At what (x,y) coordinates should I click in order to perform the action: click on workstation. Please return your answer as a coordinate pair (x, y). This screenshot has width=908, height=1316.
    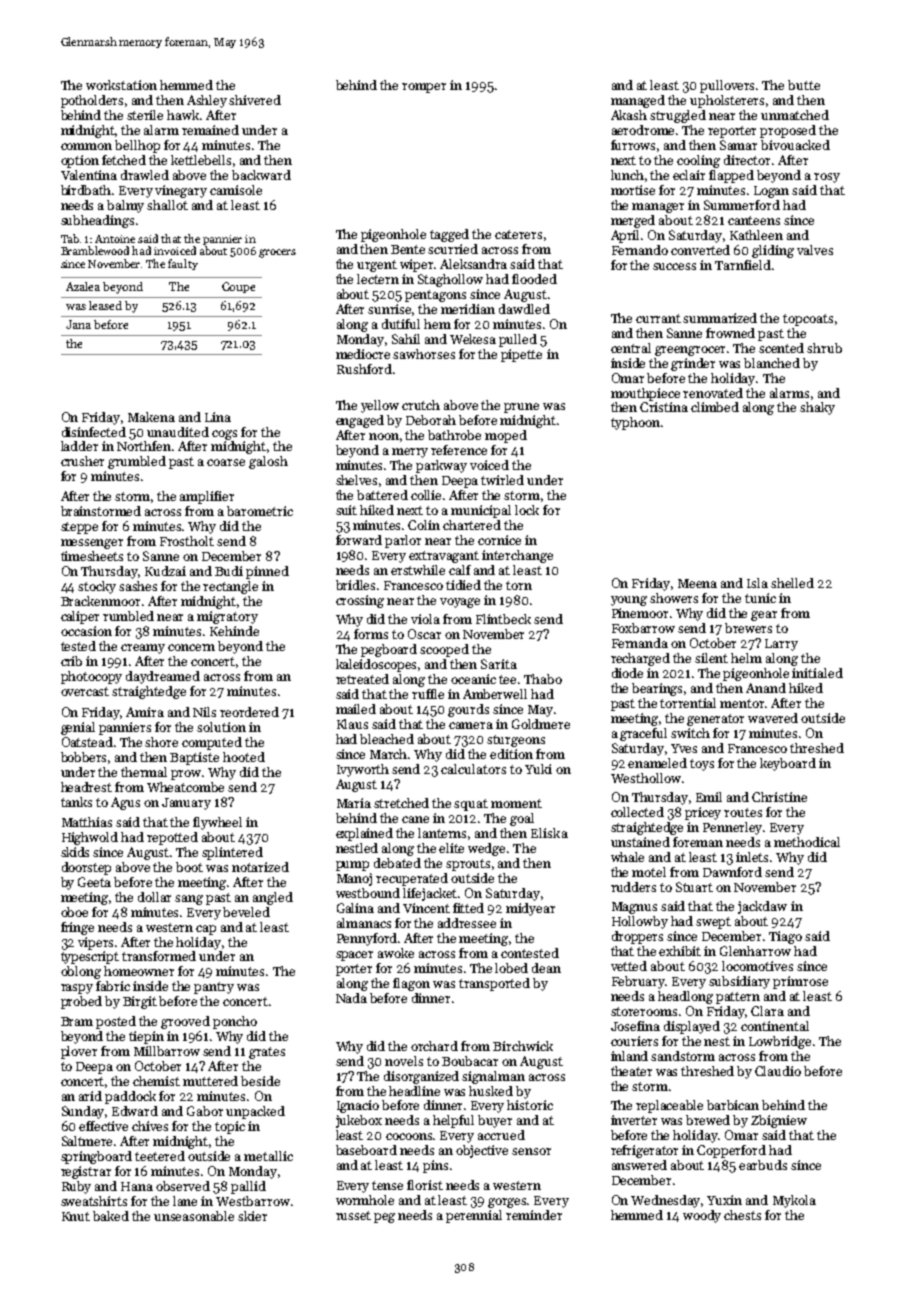
    Looking at the image, I should click on (121, 85).
